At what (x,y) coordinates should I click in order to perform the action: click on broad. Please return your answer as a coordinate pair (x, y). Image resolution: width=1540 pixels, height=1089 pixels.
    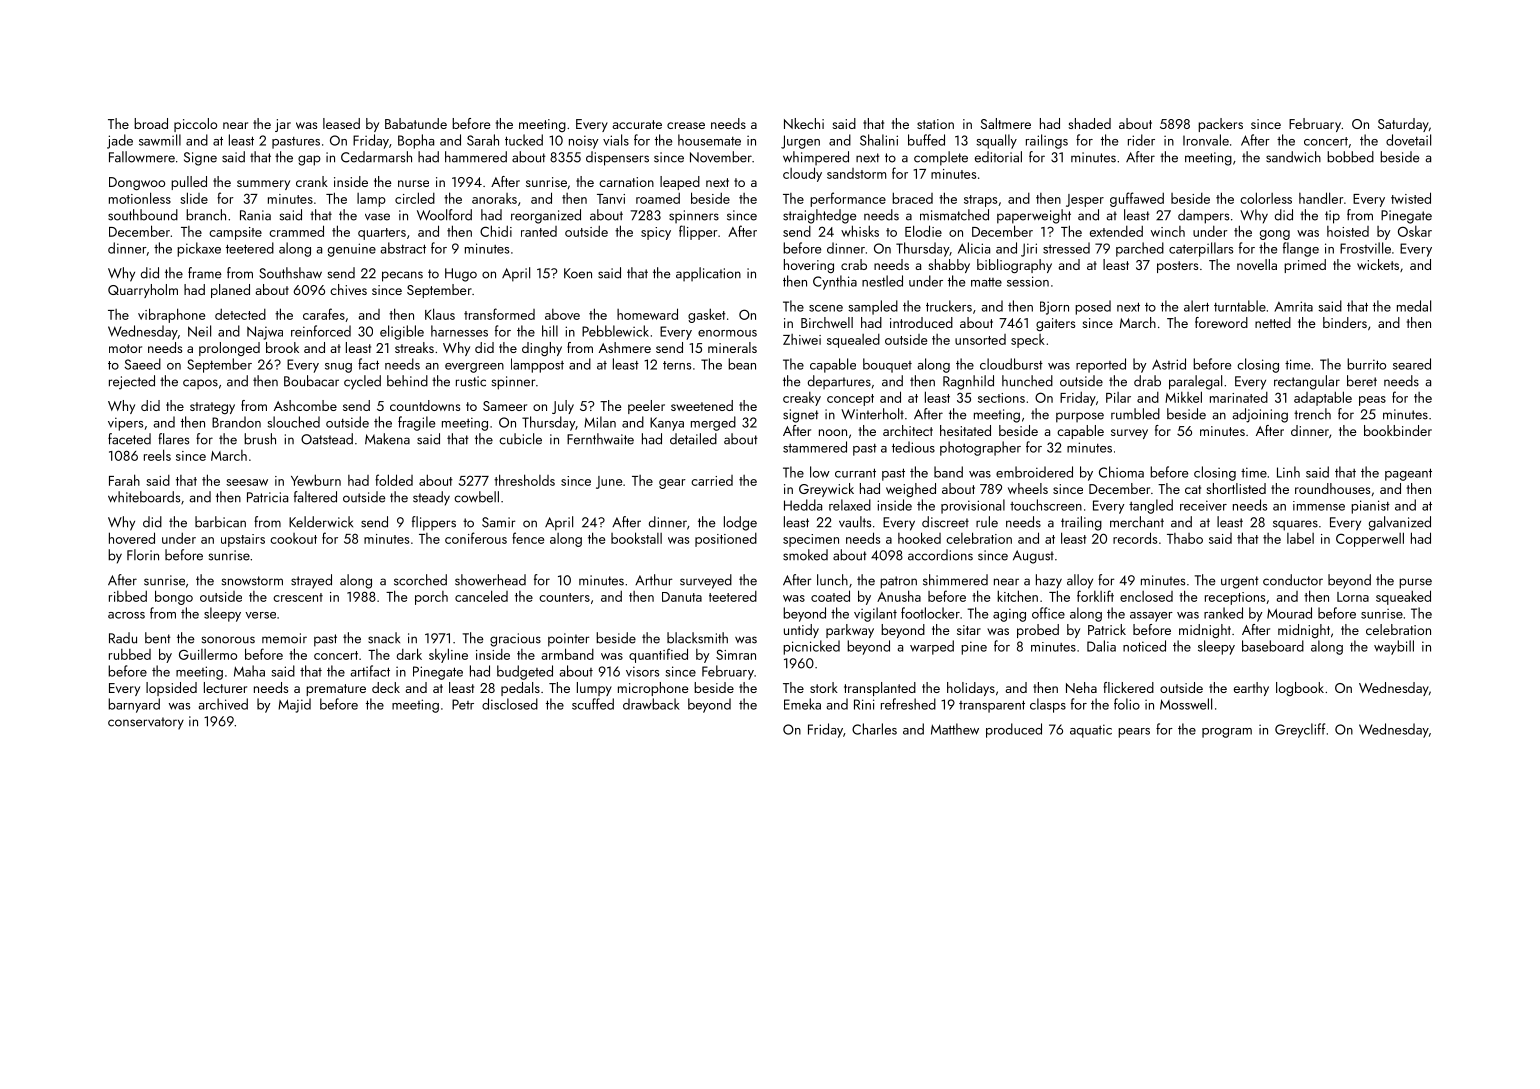
    Looking at the image, I should click on (151, 123).
